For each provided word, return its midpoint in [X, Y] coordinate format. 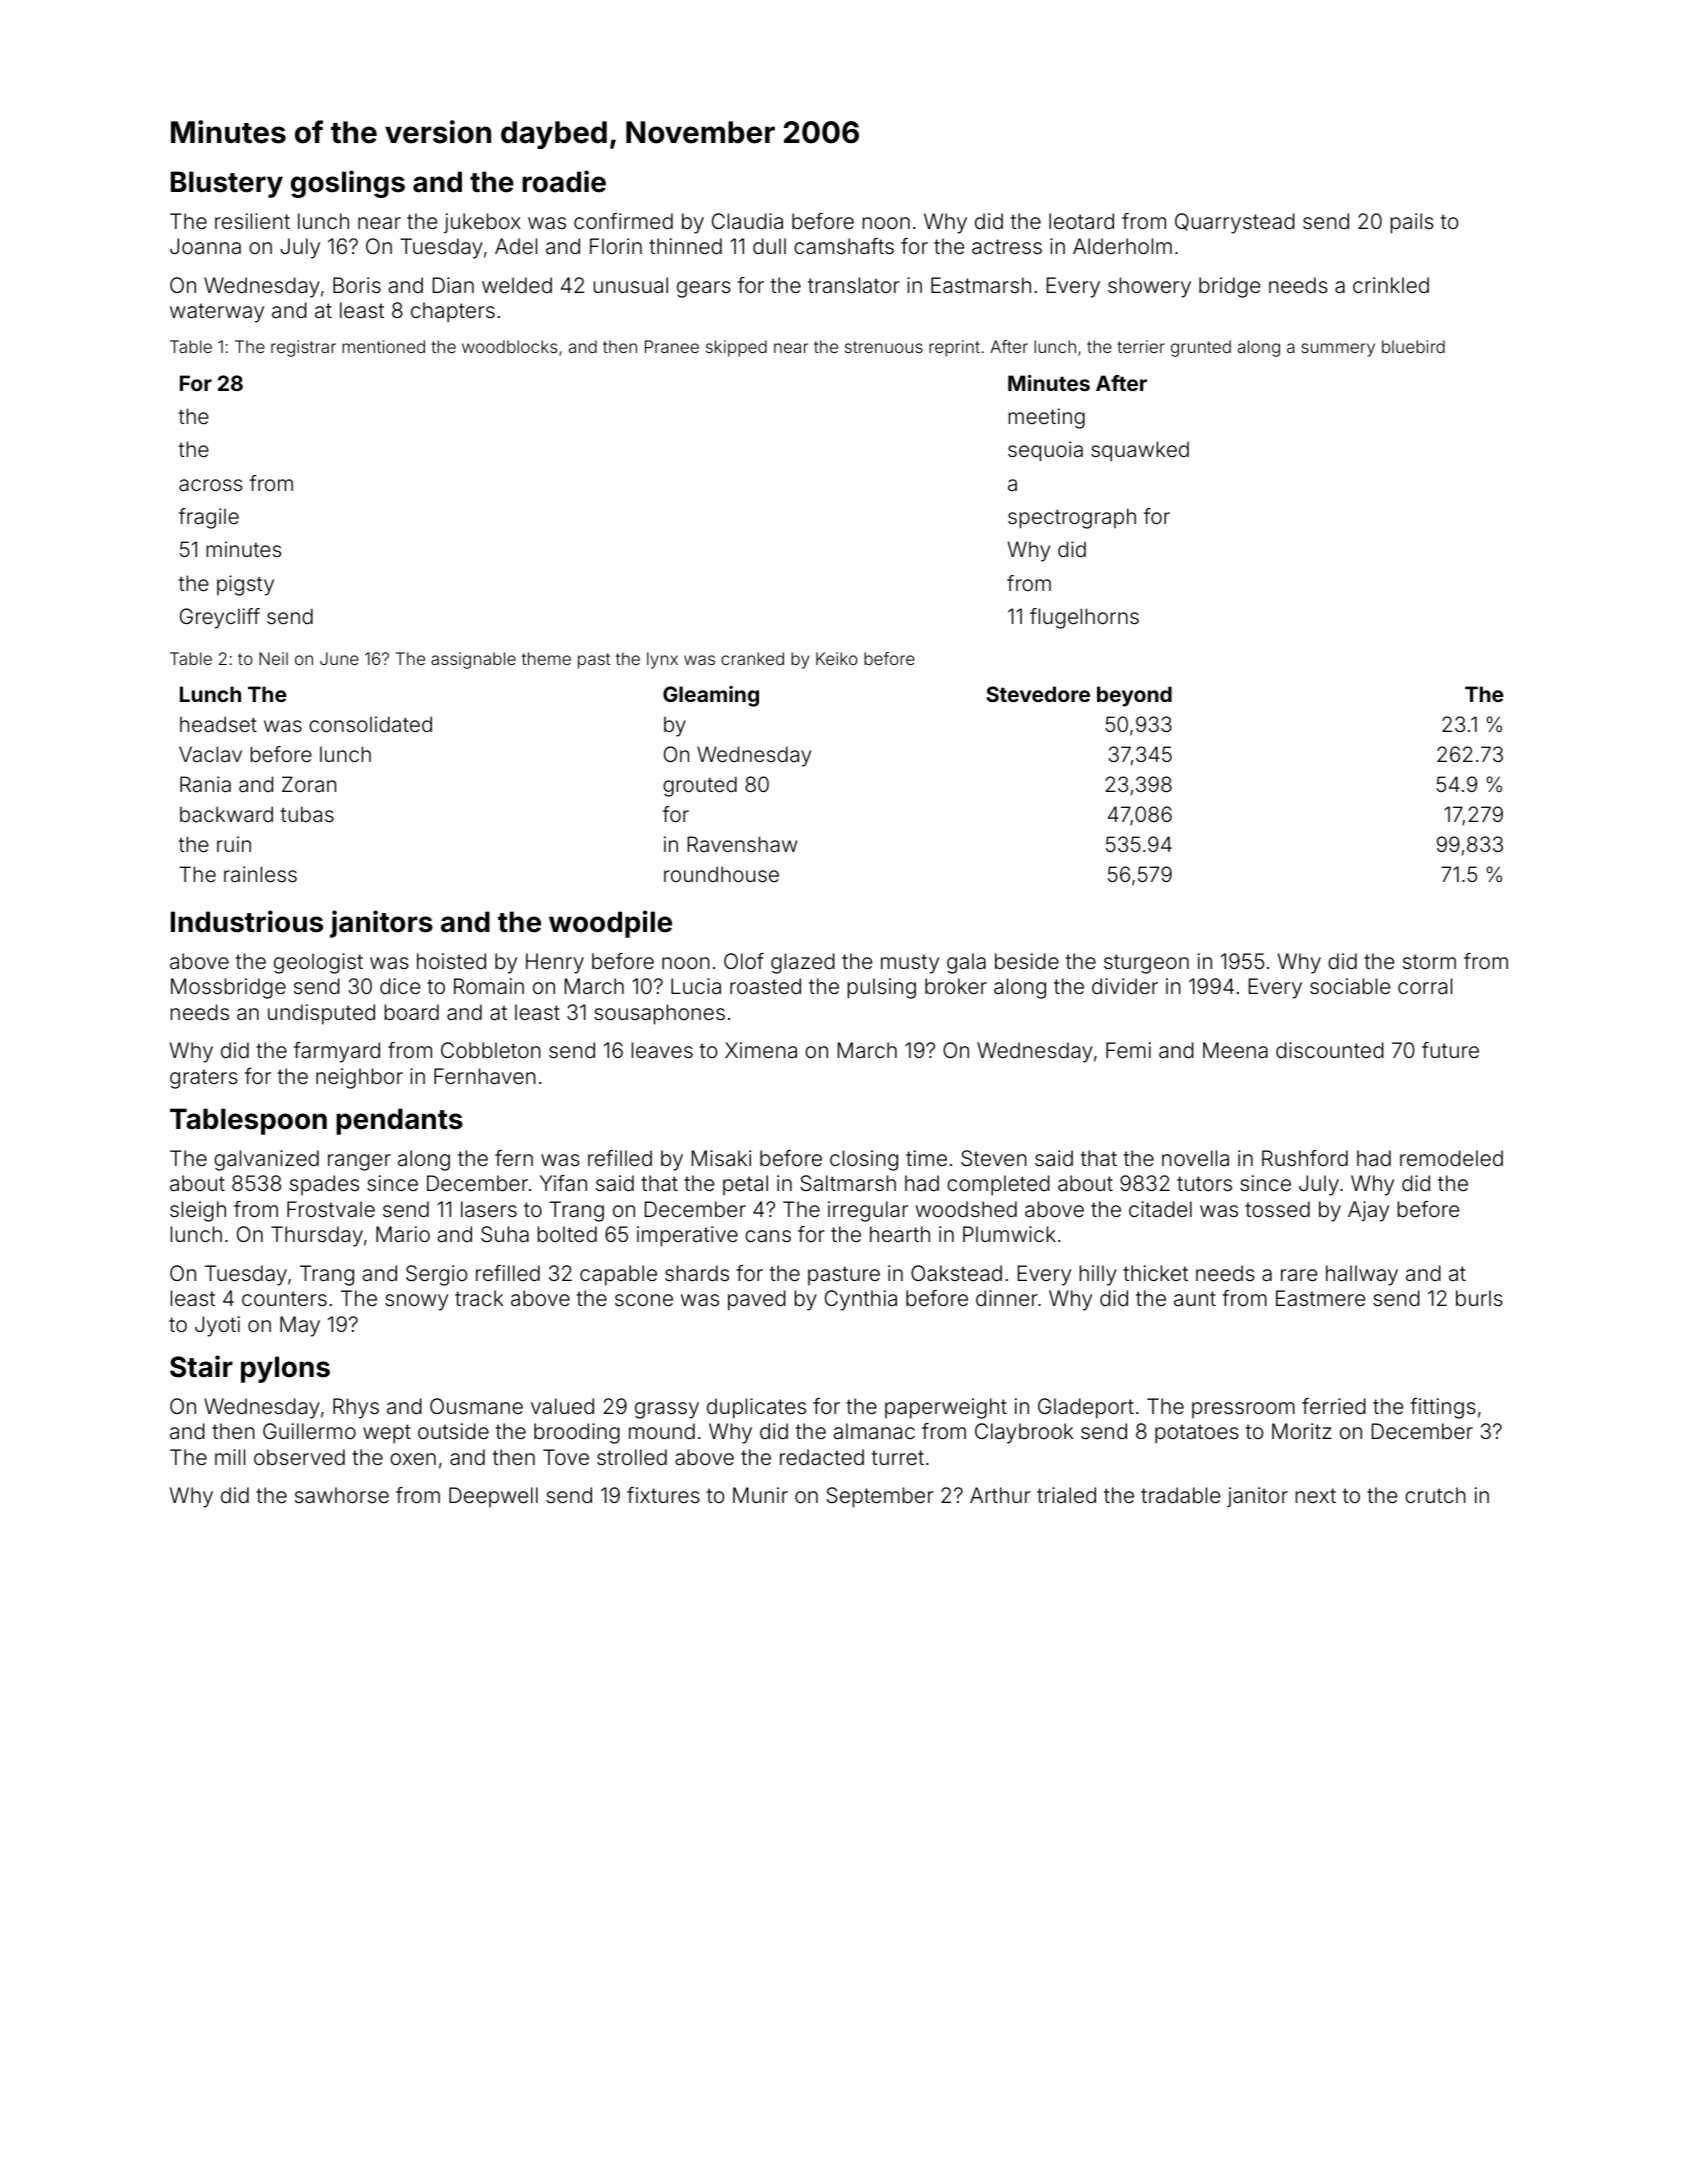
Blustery [227, 184]
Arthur [1000, 1495]
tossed [1277, 1209]
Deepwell [493, 1497]
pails [1412, 223]
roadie [564, 181]
